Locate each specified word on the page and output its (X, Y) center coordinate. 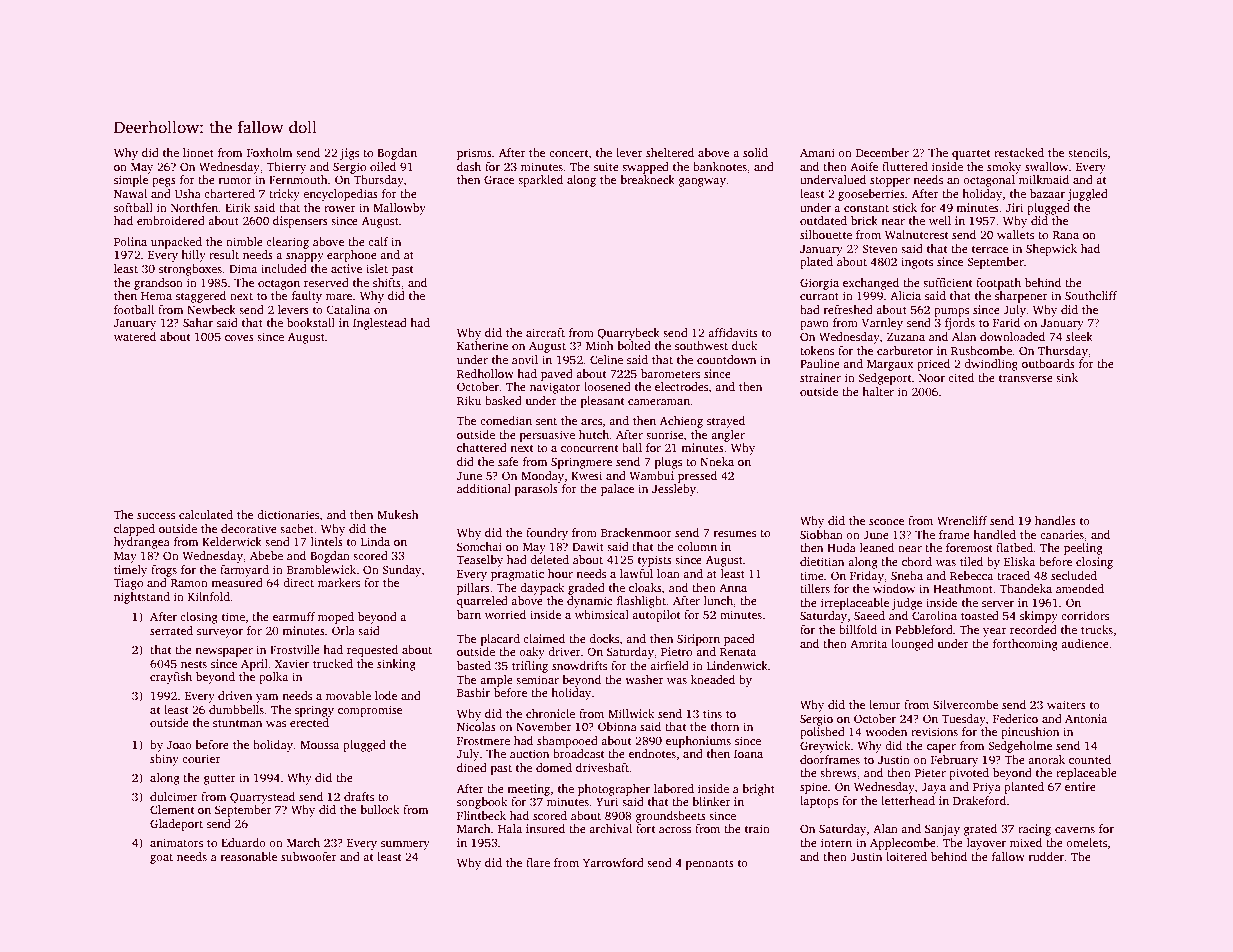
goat (161, 859)
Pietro (676, 651)
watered (135, 336)
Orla (343, 630)
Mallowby (399, 209)
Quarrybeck (628, 334)
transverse (1026, 378)
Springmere (581, 463)
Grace (499, 179)
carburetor (905, 350)
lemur (885, 704)
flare (538, 862)
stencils (1087, 152)
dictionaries (288, 514)
